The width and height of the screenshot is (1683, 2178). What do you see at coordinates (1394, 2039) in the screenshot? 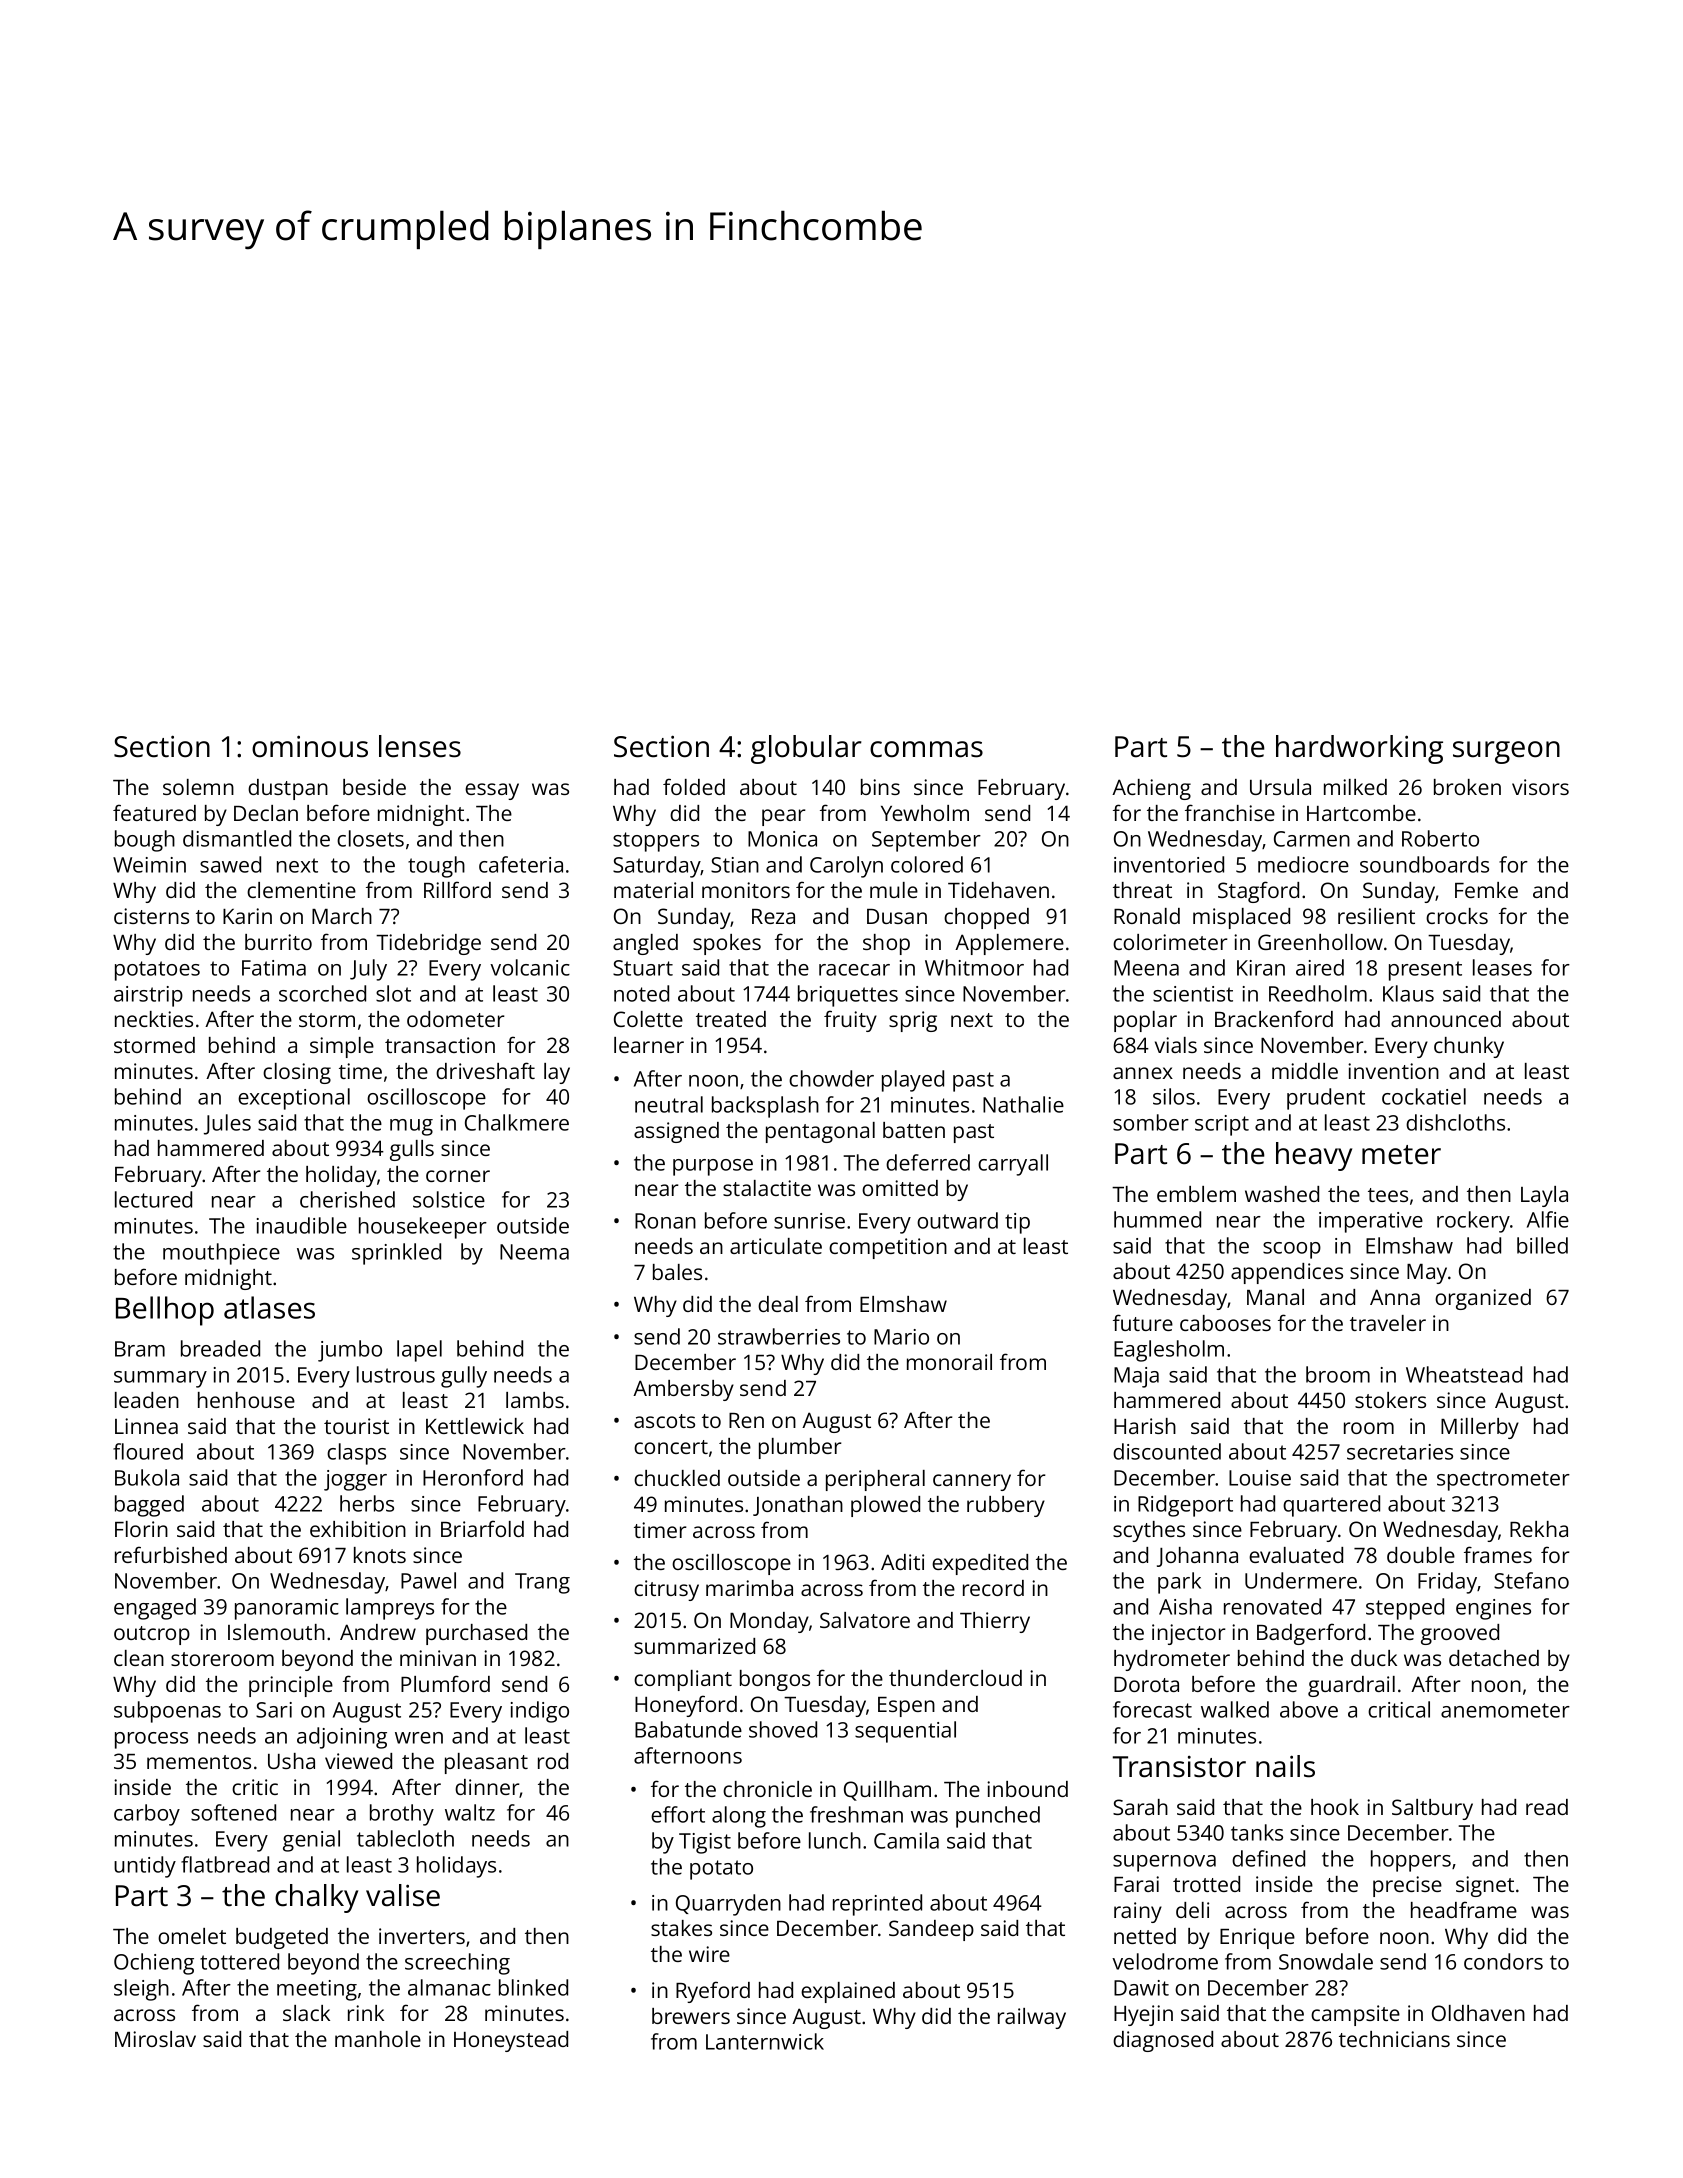
I see `technicians` at bounding box center [1394, 2039].
